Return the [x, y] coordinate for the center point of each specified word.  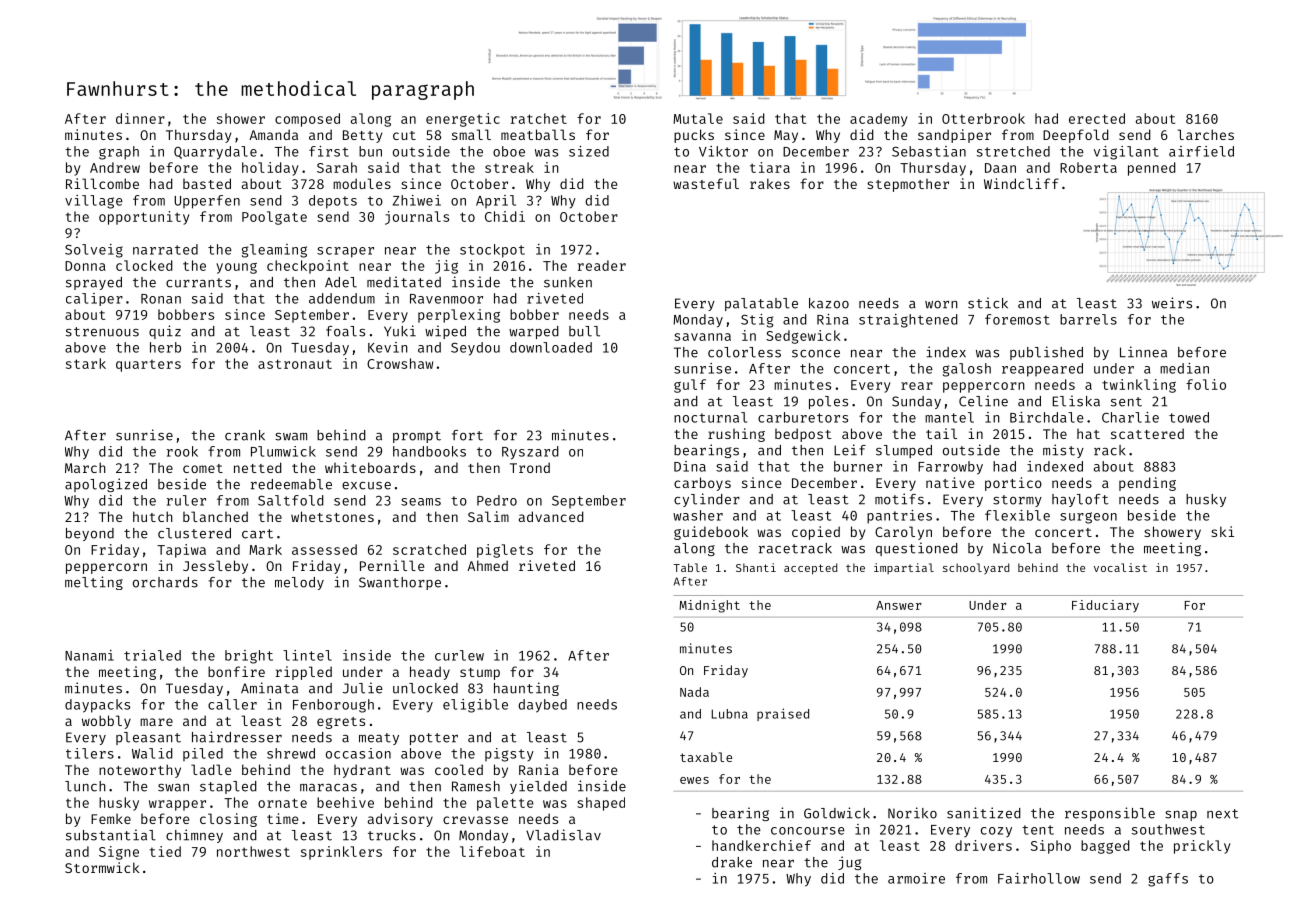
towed [1189, 417]
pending [1147, 484]
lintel [307, 655]
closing [228, 820]
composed [307, 120]
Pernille [392, 565]
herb [165, 347]
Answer [899, 605]
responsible [1110, 814]
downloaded [551, 347]
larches [1206, 134]
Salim [488, 516]
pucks [694, 136]
